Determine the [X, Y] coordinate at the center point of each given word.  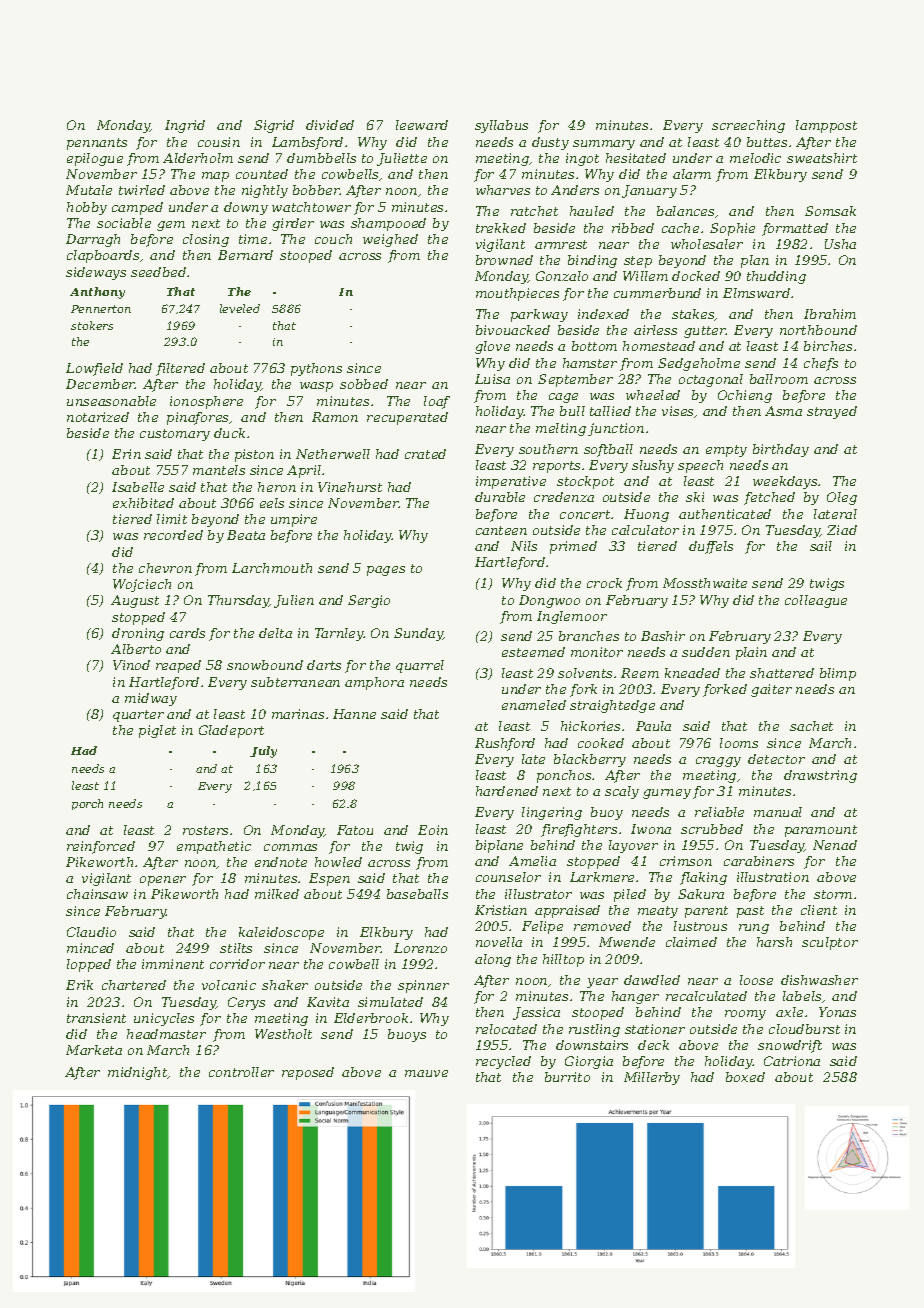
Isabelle [138, 487]
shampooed [388, 224]
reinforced [101, 847]
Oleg [842, 498]
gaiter [771, 690]
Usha [840, 244]
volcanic [229, 985]
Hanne [354, 714]
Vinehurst [350, 487]
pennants [97, 144]
